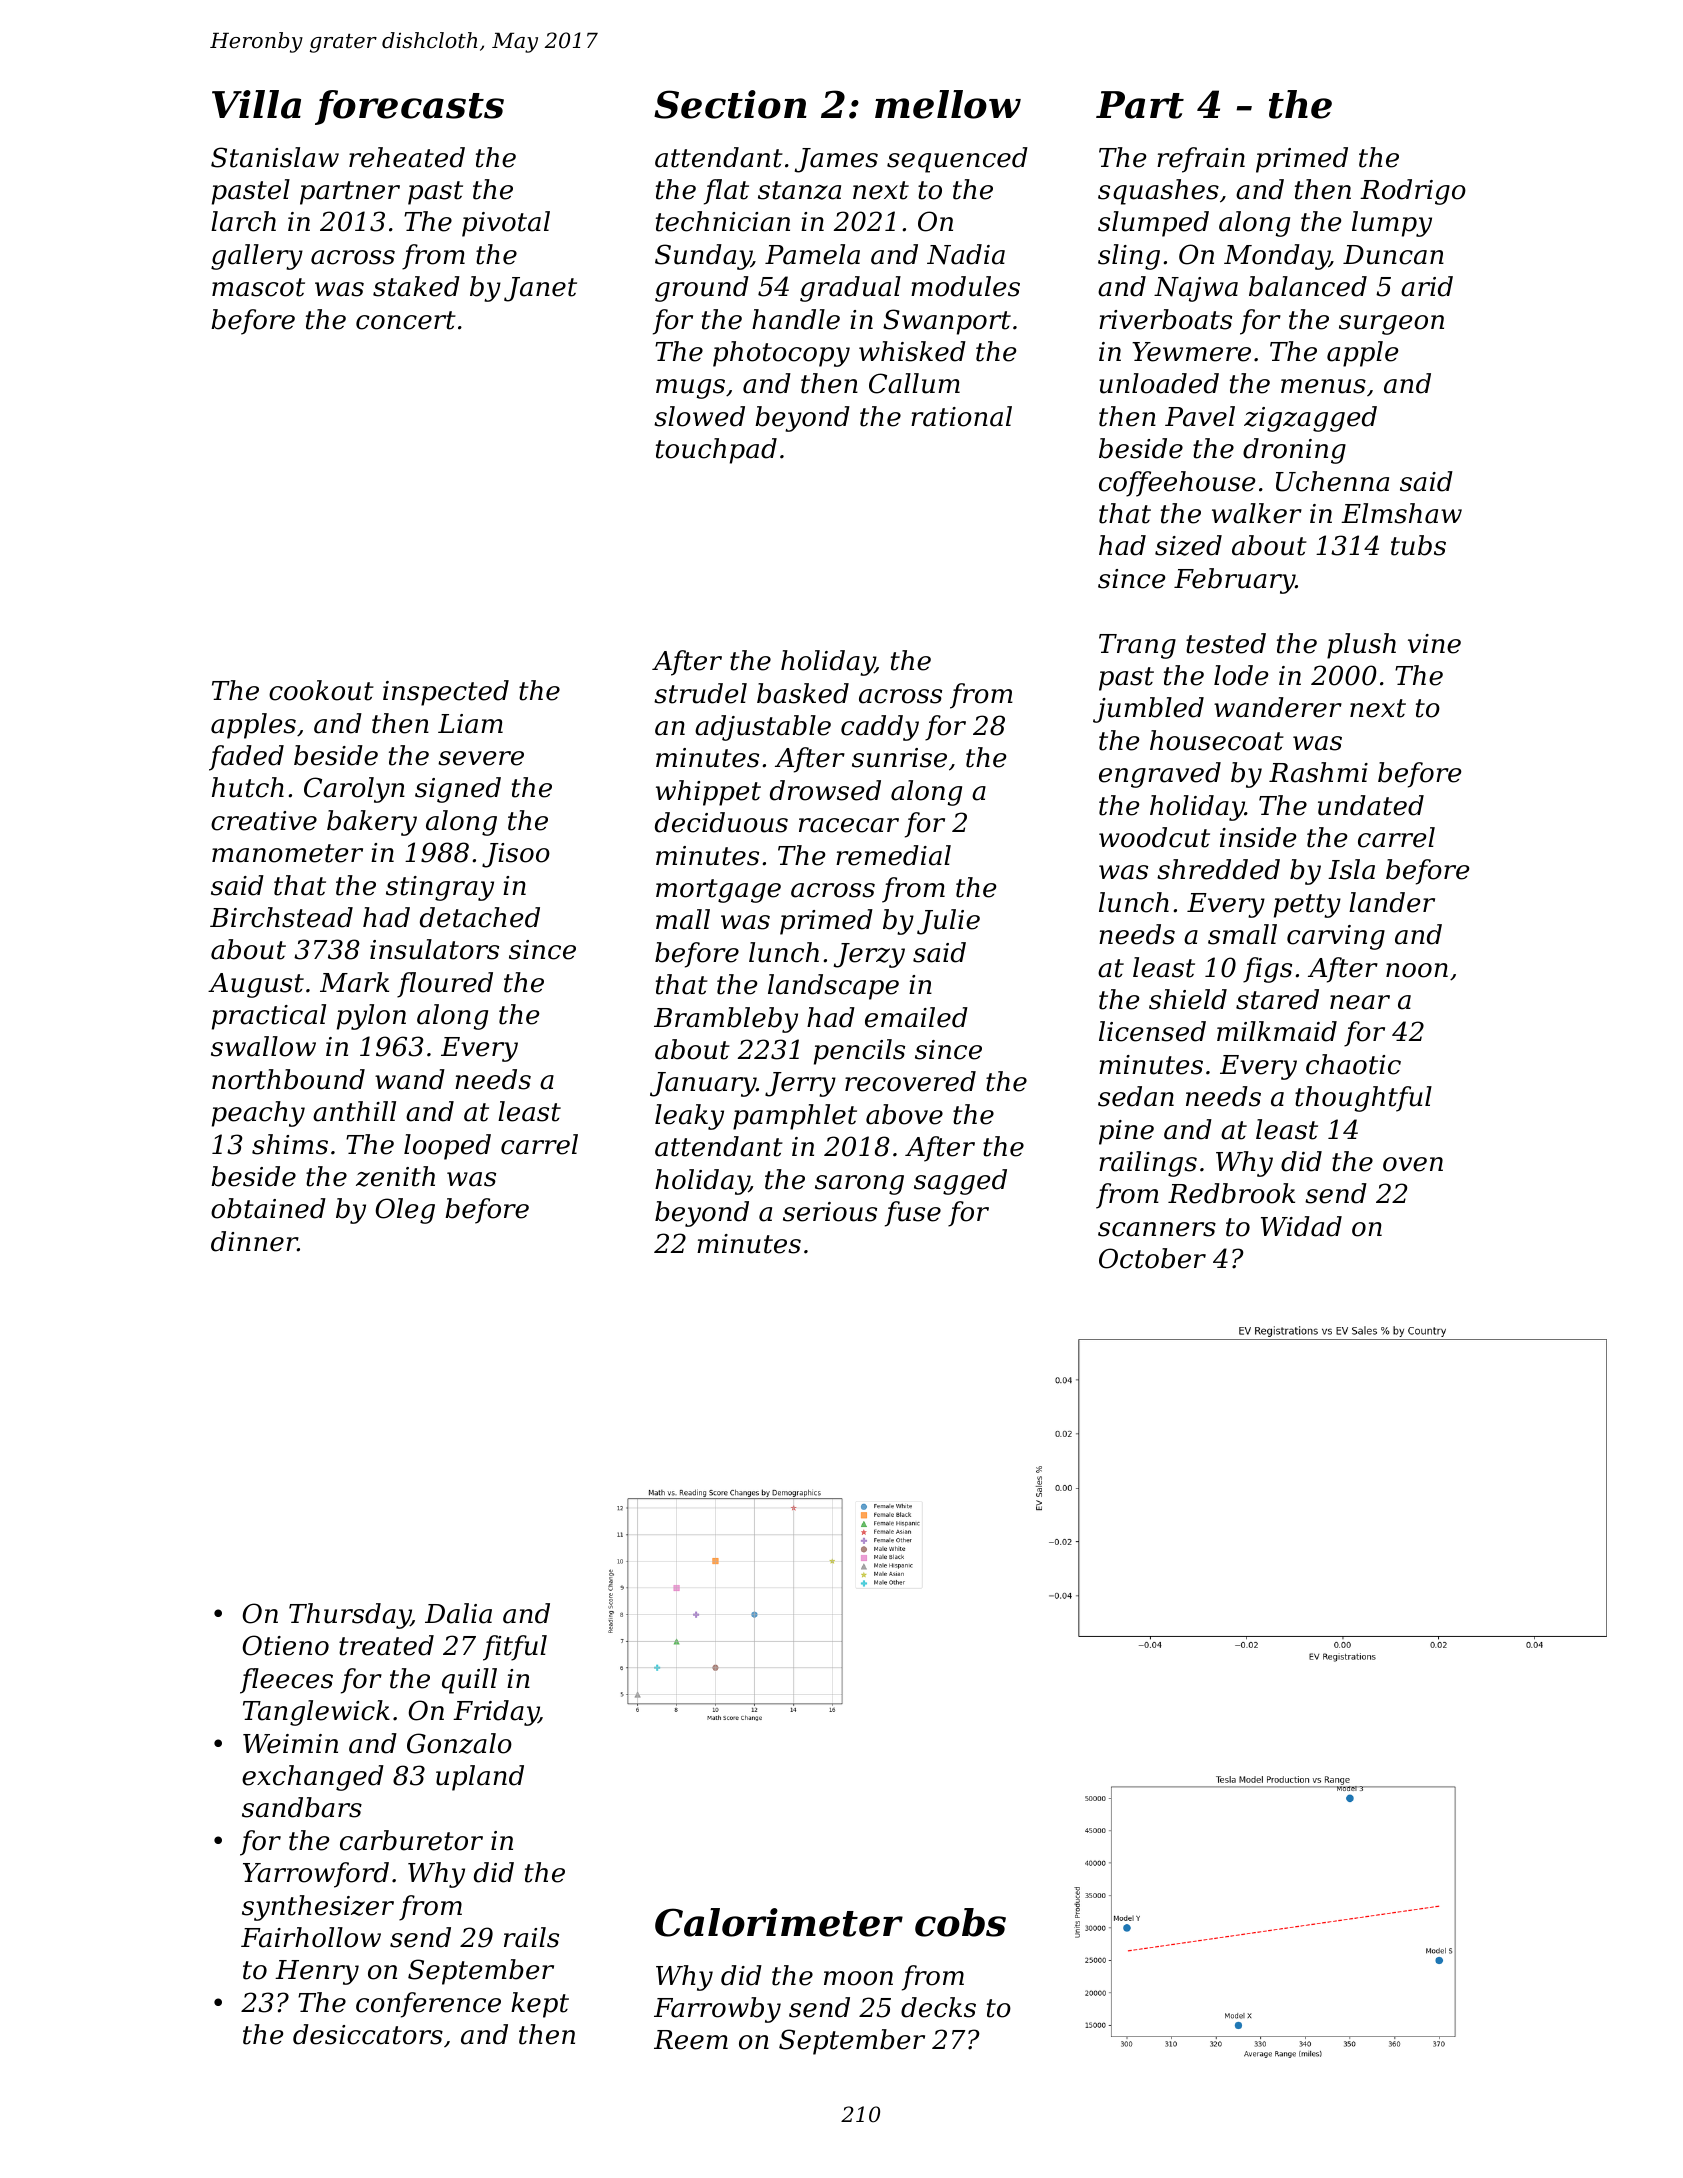  What do you see at coordinates (960, 1922) in the page?
I see `cobs` at bounding box center [960, 1922].
